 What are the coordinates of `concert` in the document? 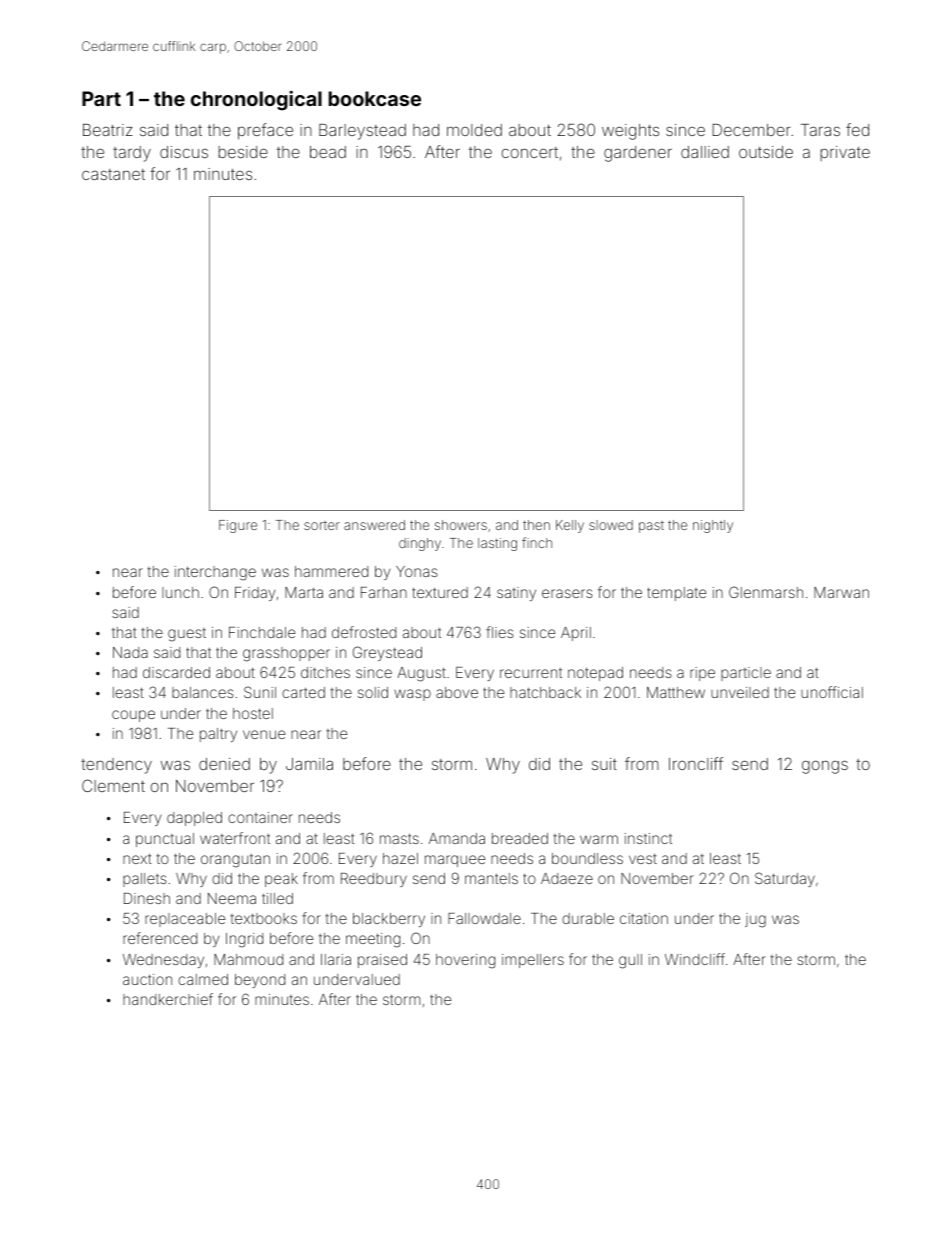 It's located at (529, 152).
